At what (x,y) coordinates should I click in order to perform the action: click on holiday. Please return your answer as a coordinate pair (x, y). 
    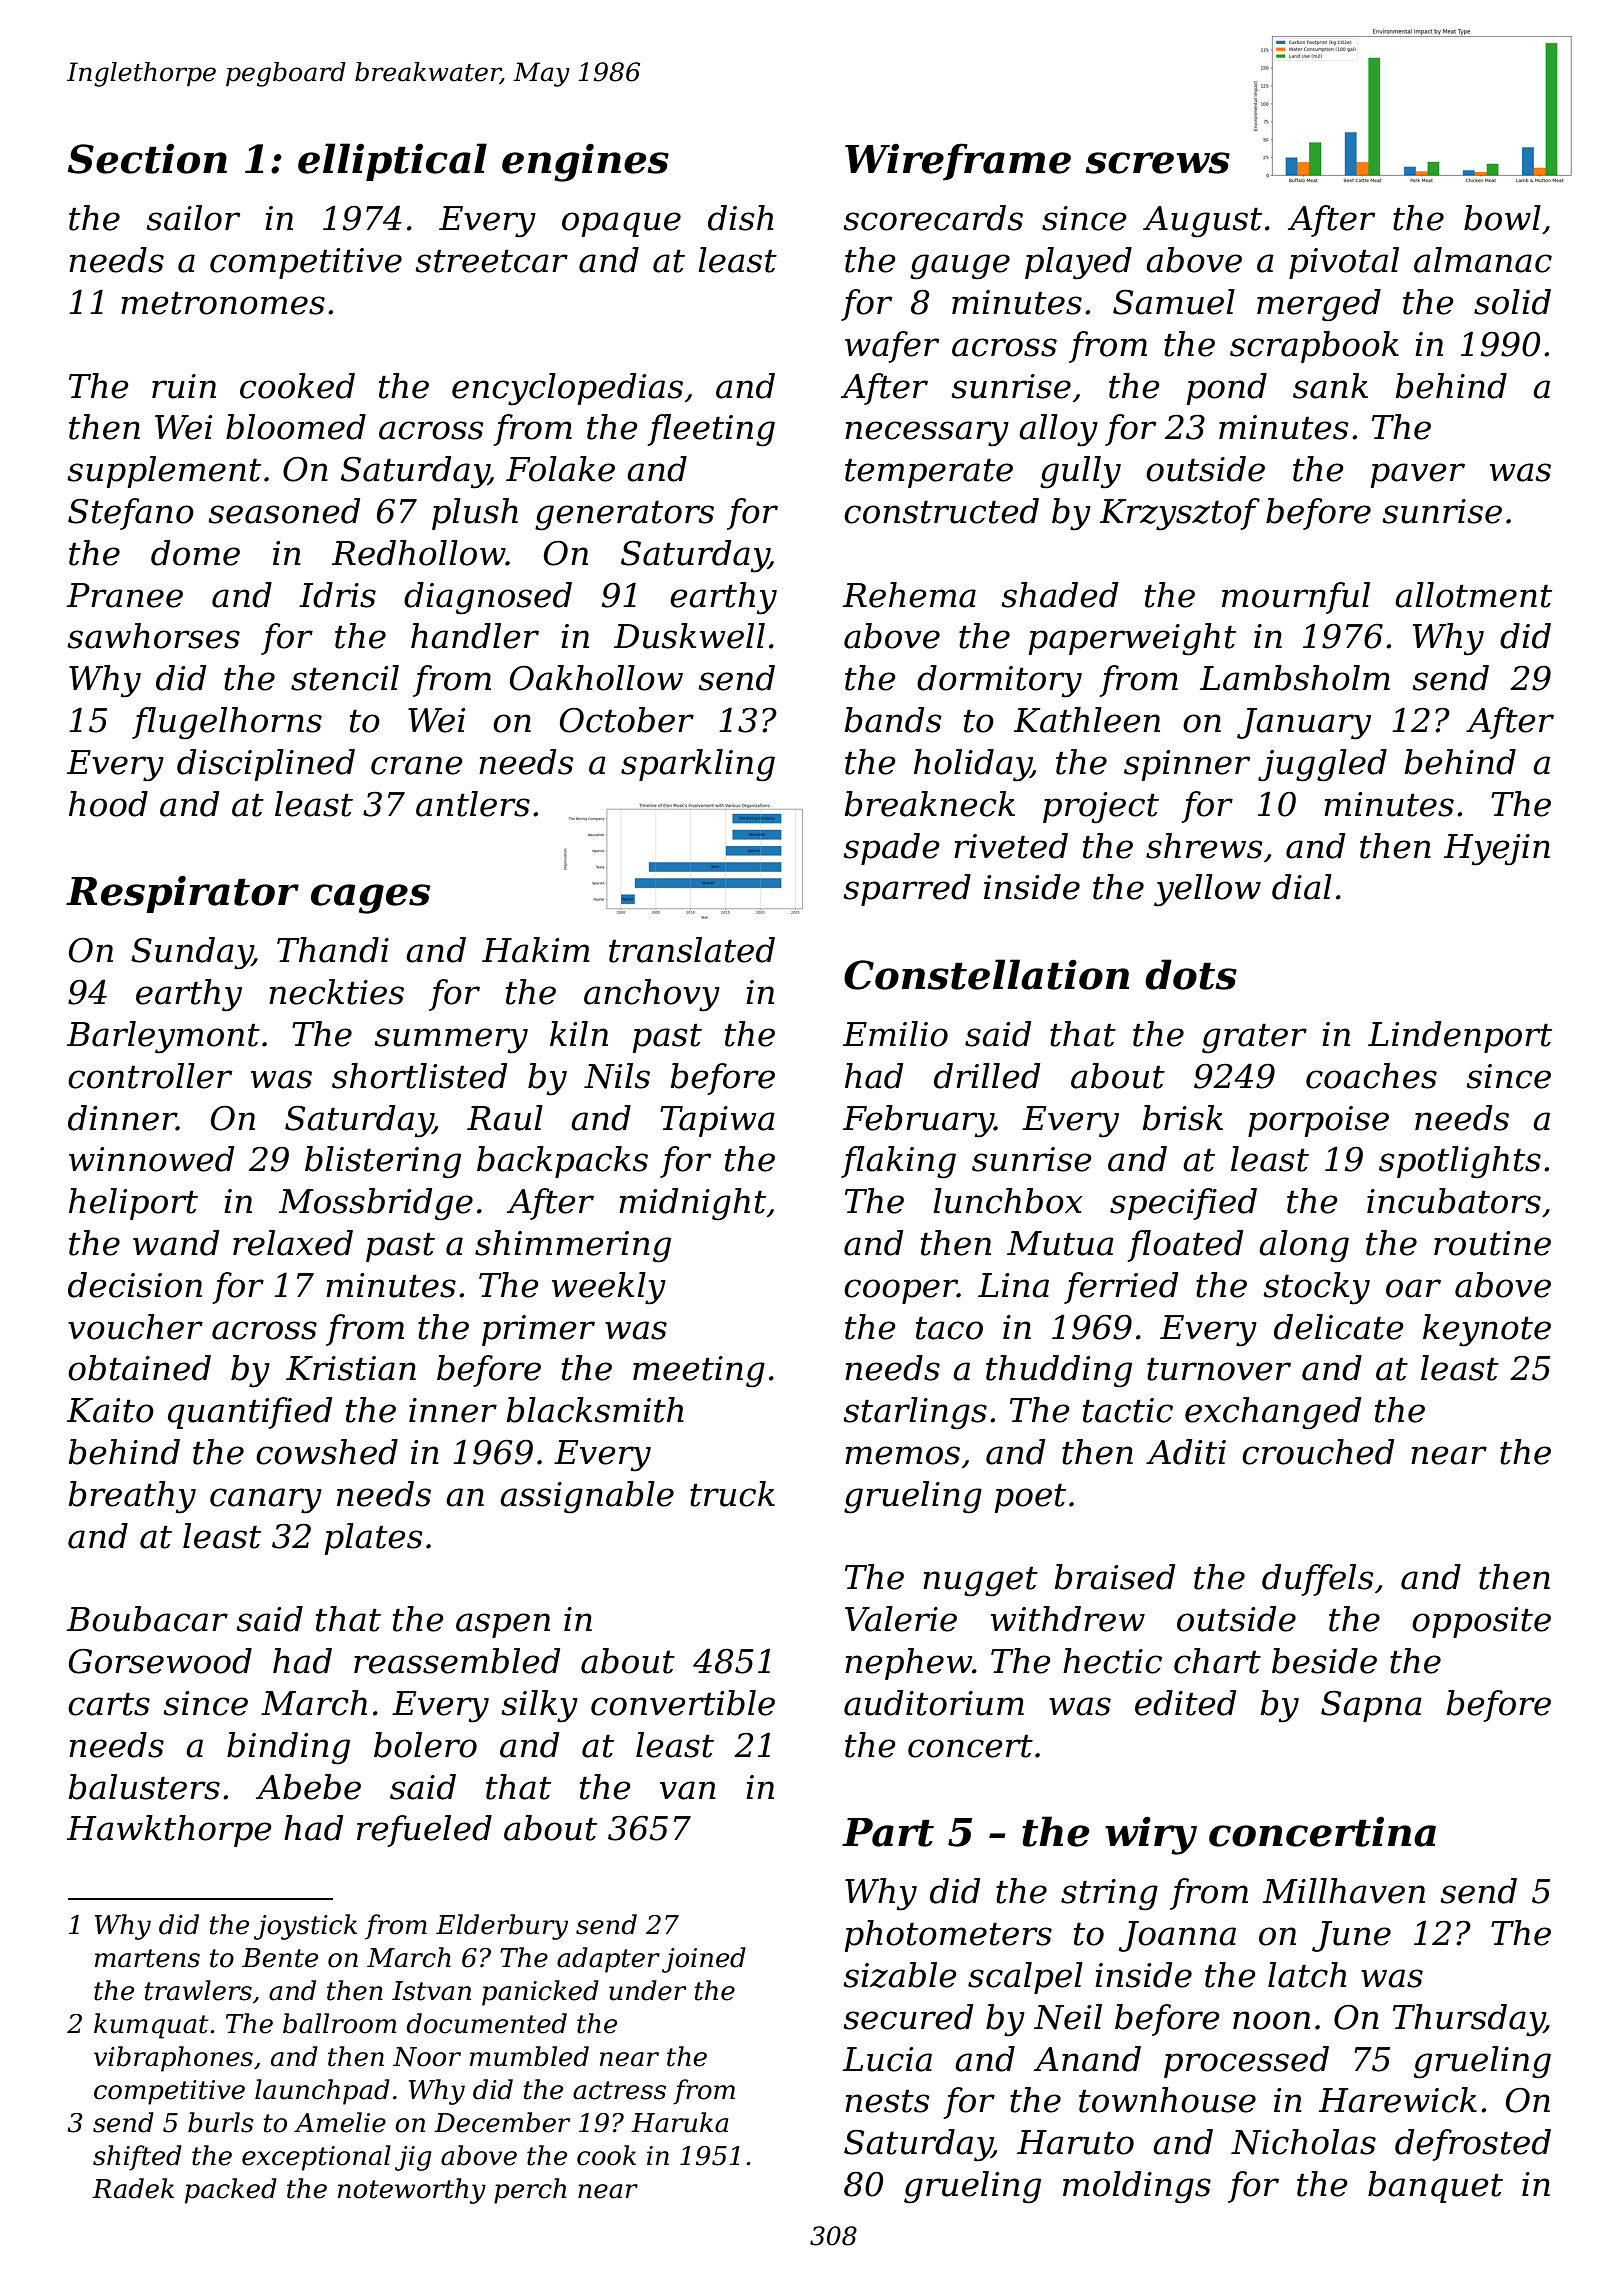
    Looking at the image, I should click on (972, 765).
